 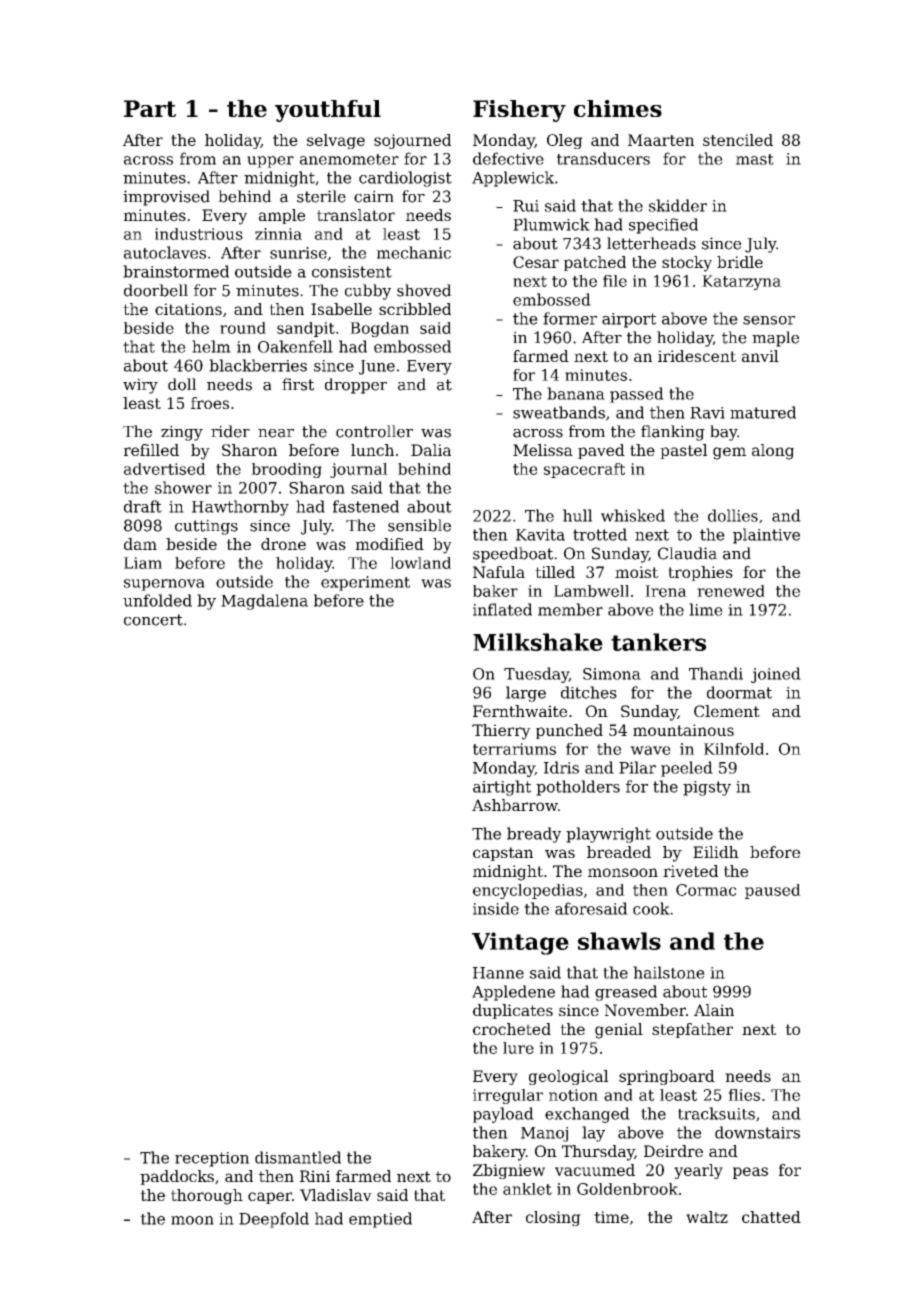 What do you see at coordinates (328, 111) in the screenshot?
I see `youthful` at bounding box center [328, 111].
